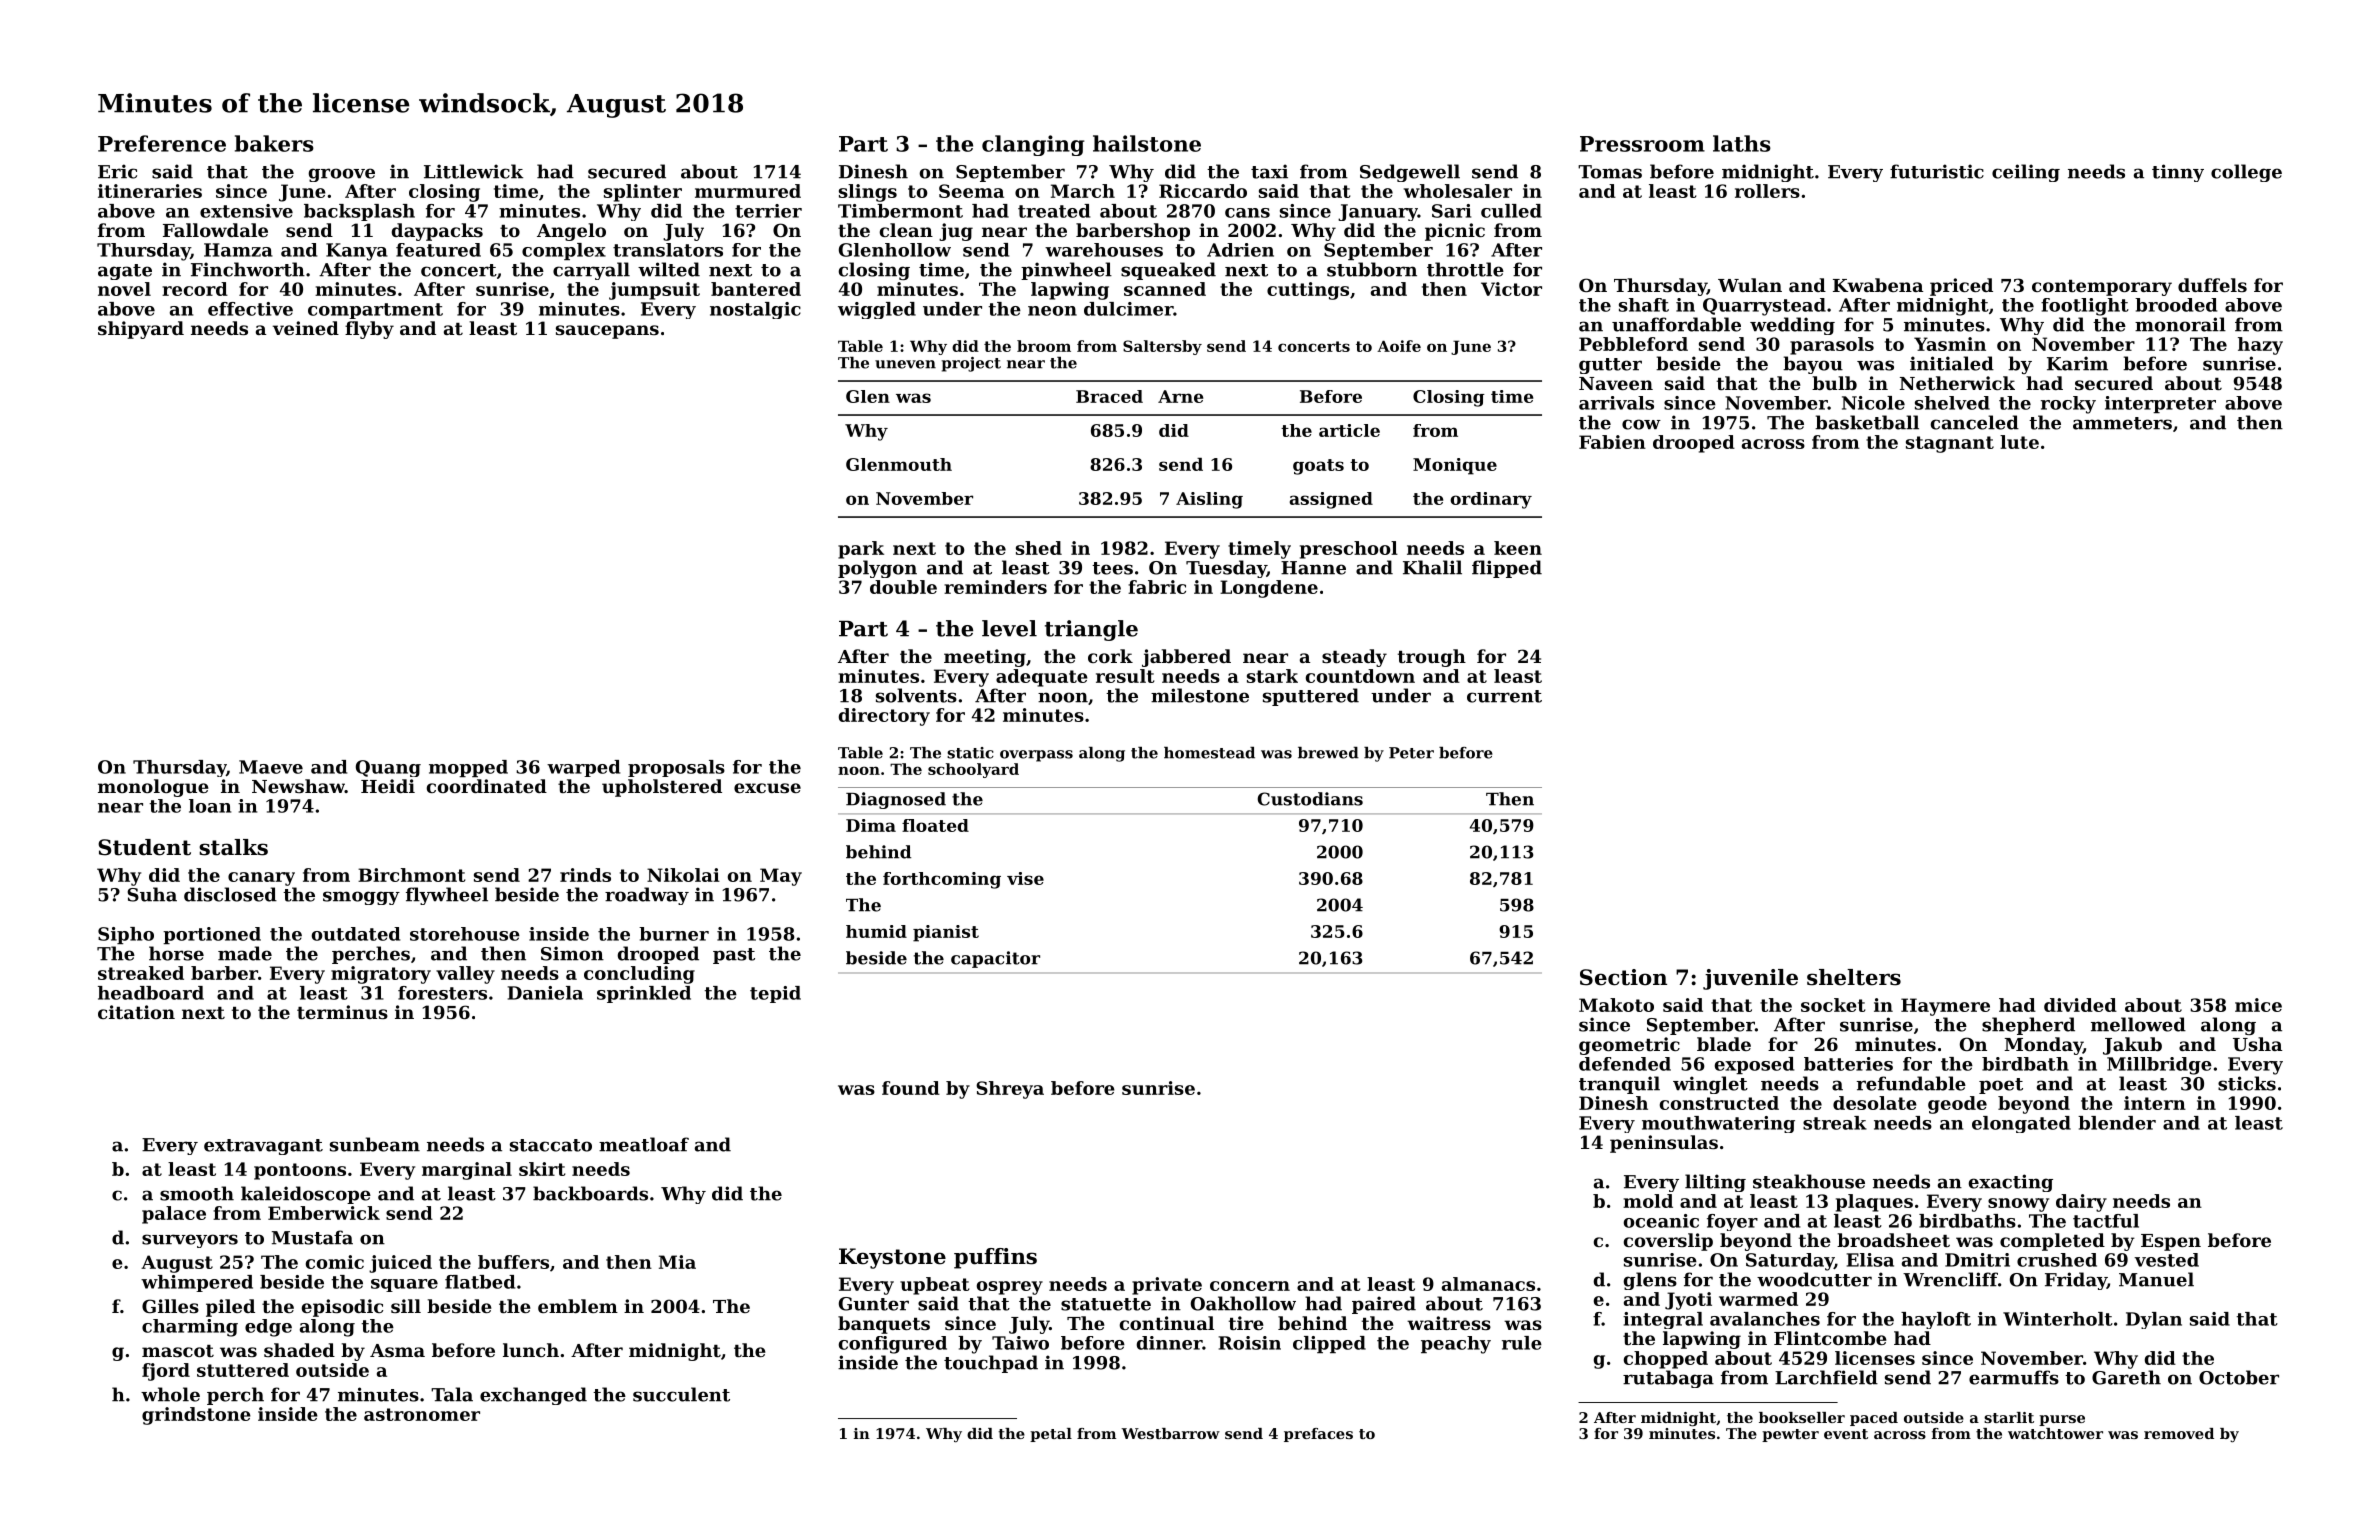 The height and width of the image is (1540, 2380). Describe the element at coordinates (900, 211) in the image. I see `Timbermont` at that location.
